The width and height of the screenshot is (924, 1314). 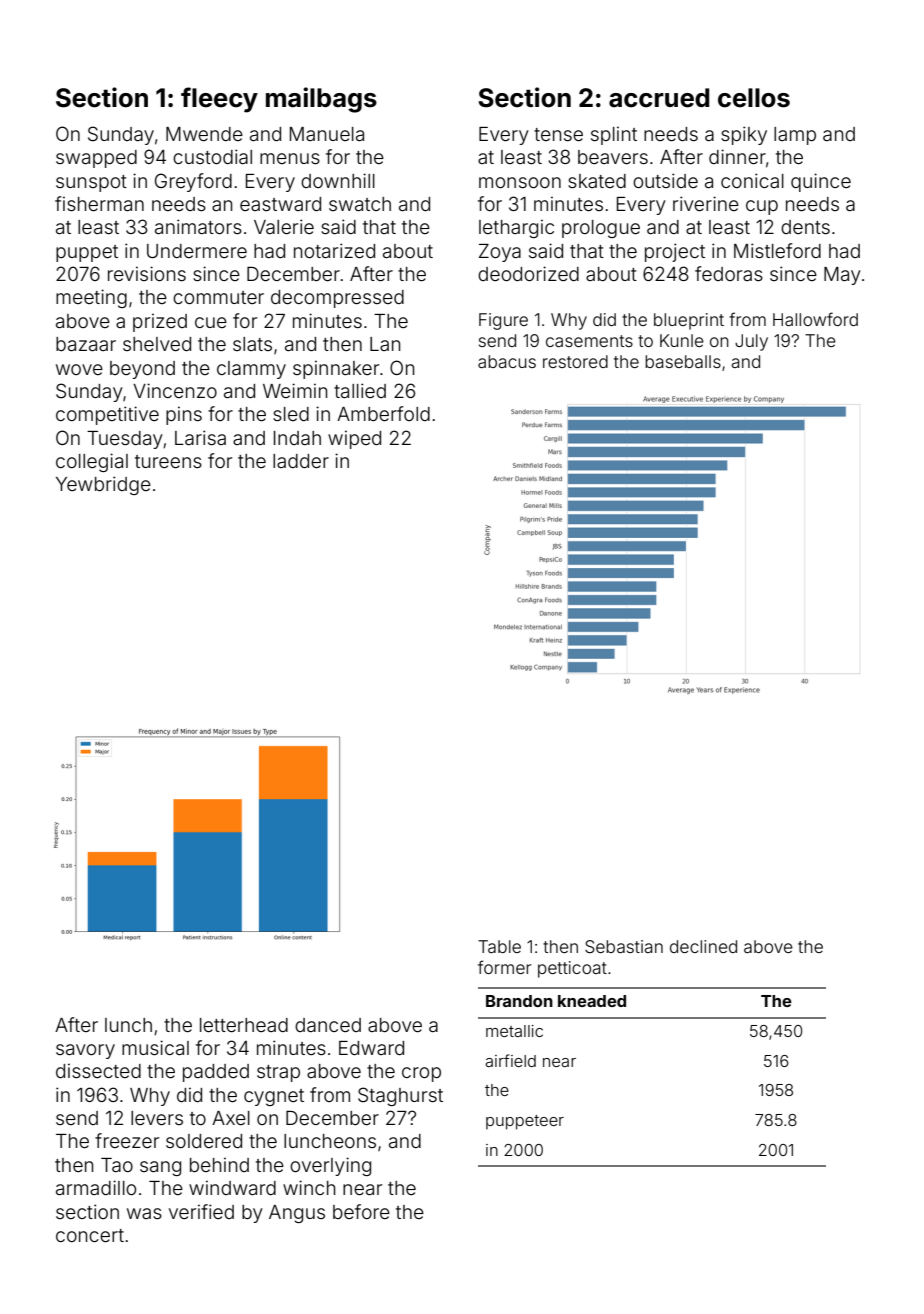 I want to click on deodorized, so click(x=528, y=273).
